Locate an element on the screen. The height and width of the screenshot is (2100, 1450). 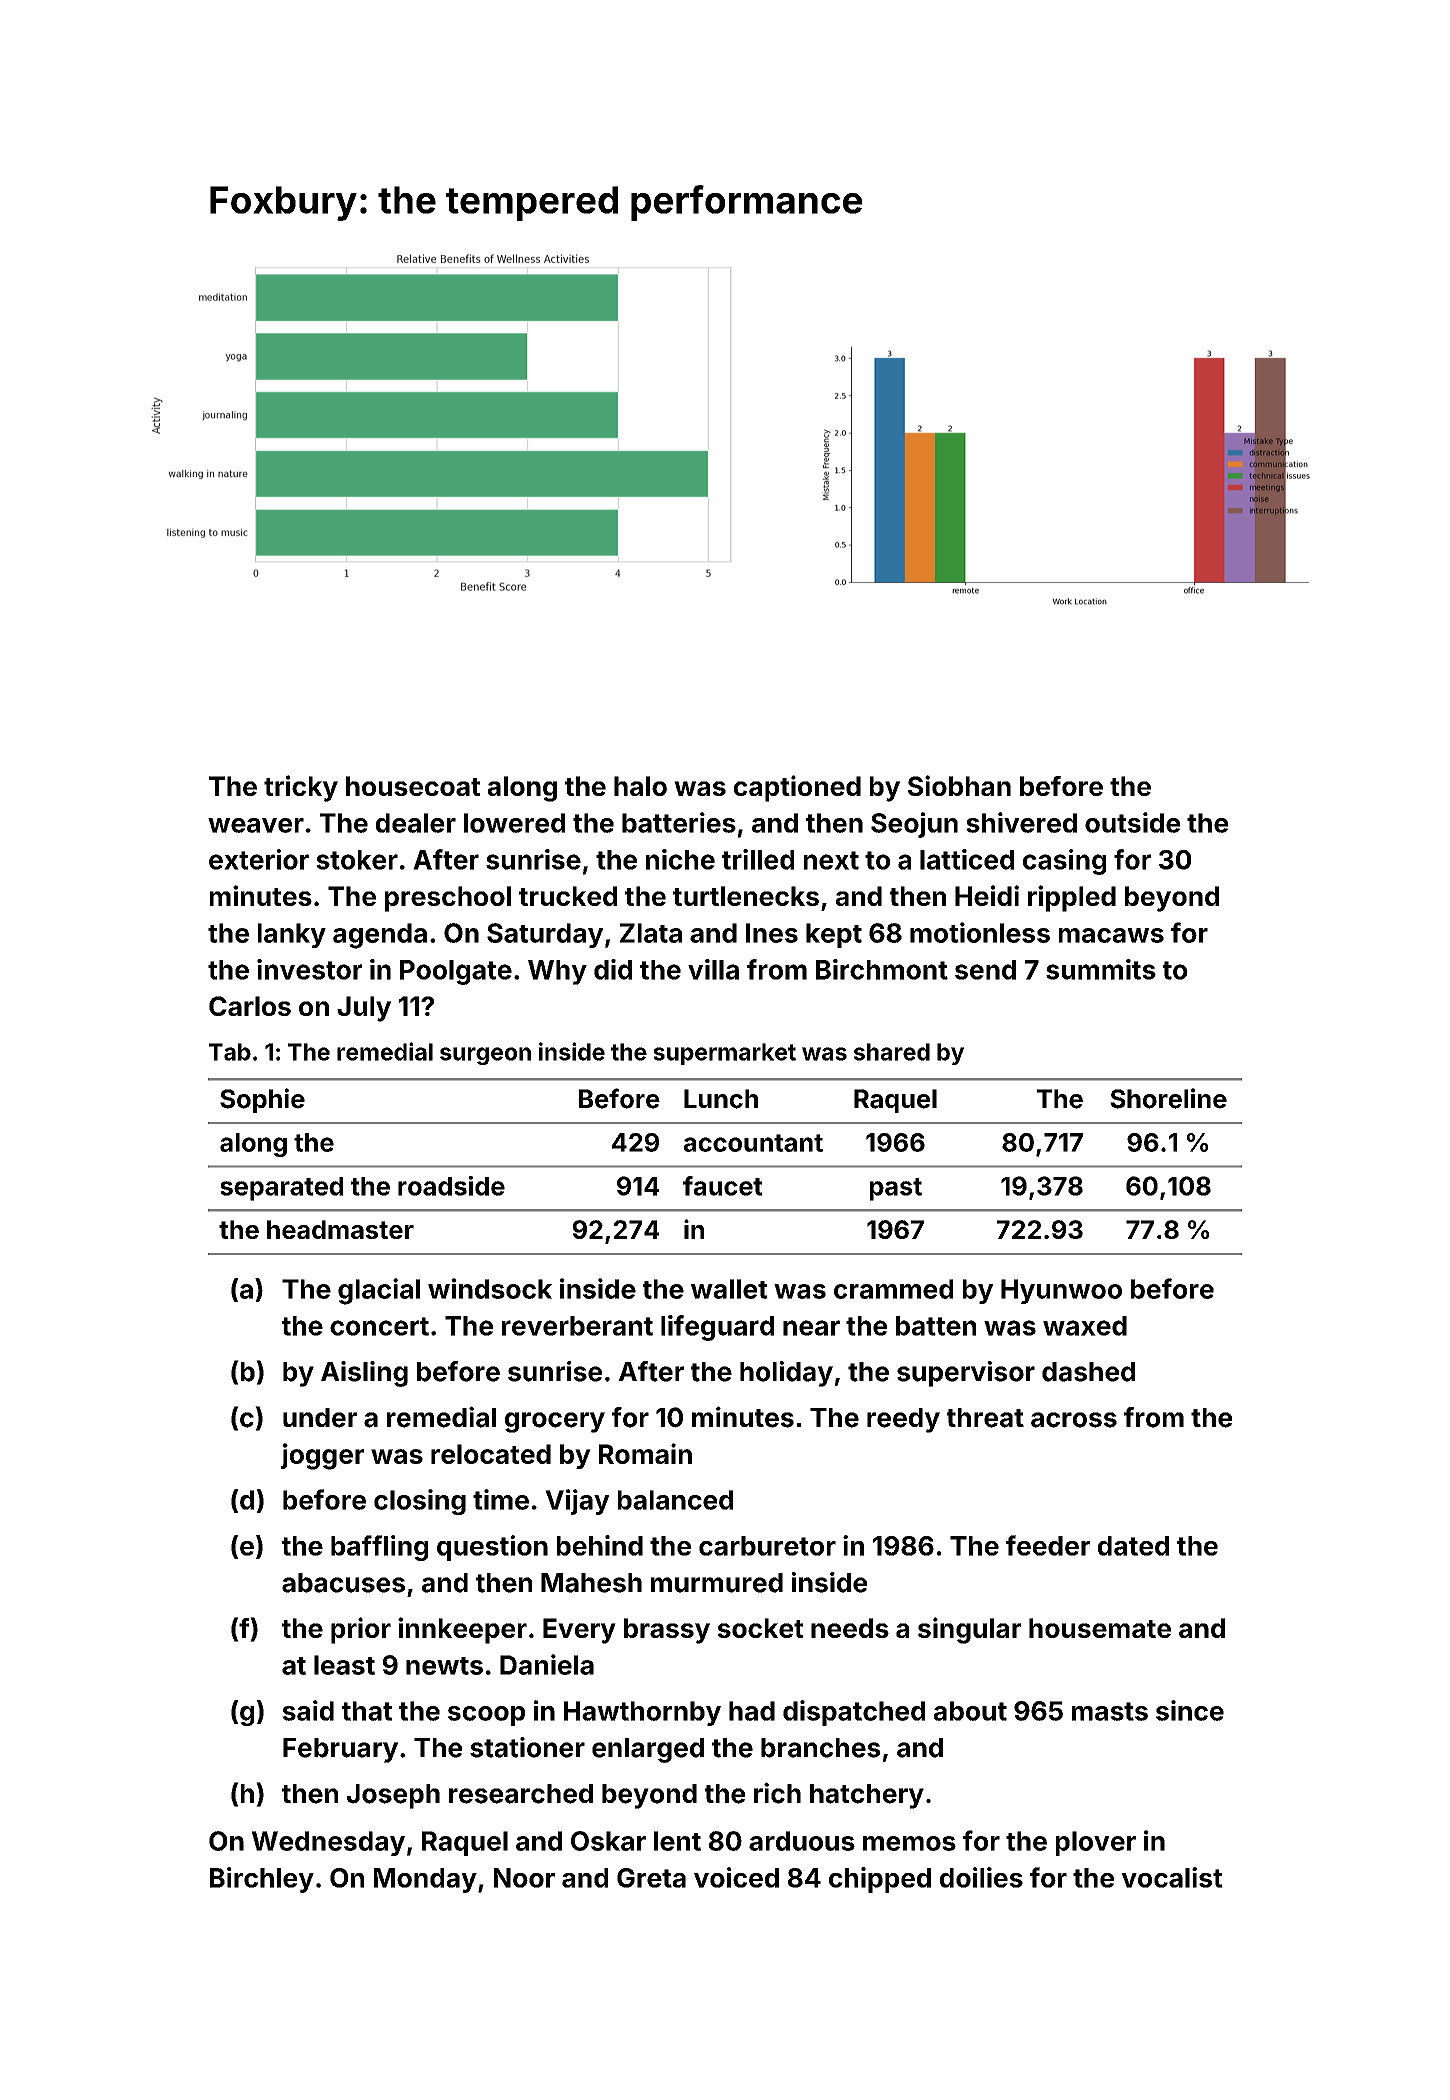
Shoreline is located at coordinates (1168, 1098).
